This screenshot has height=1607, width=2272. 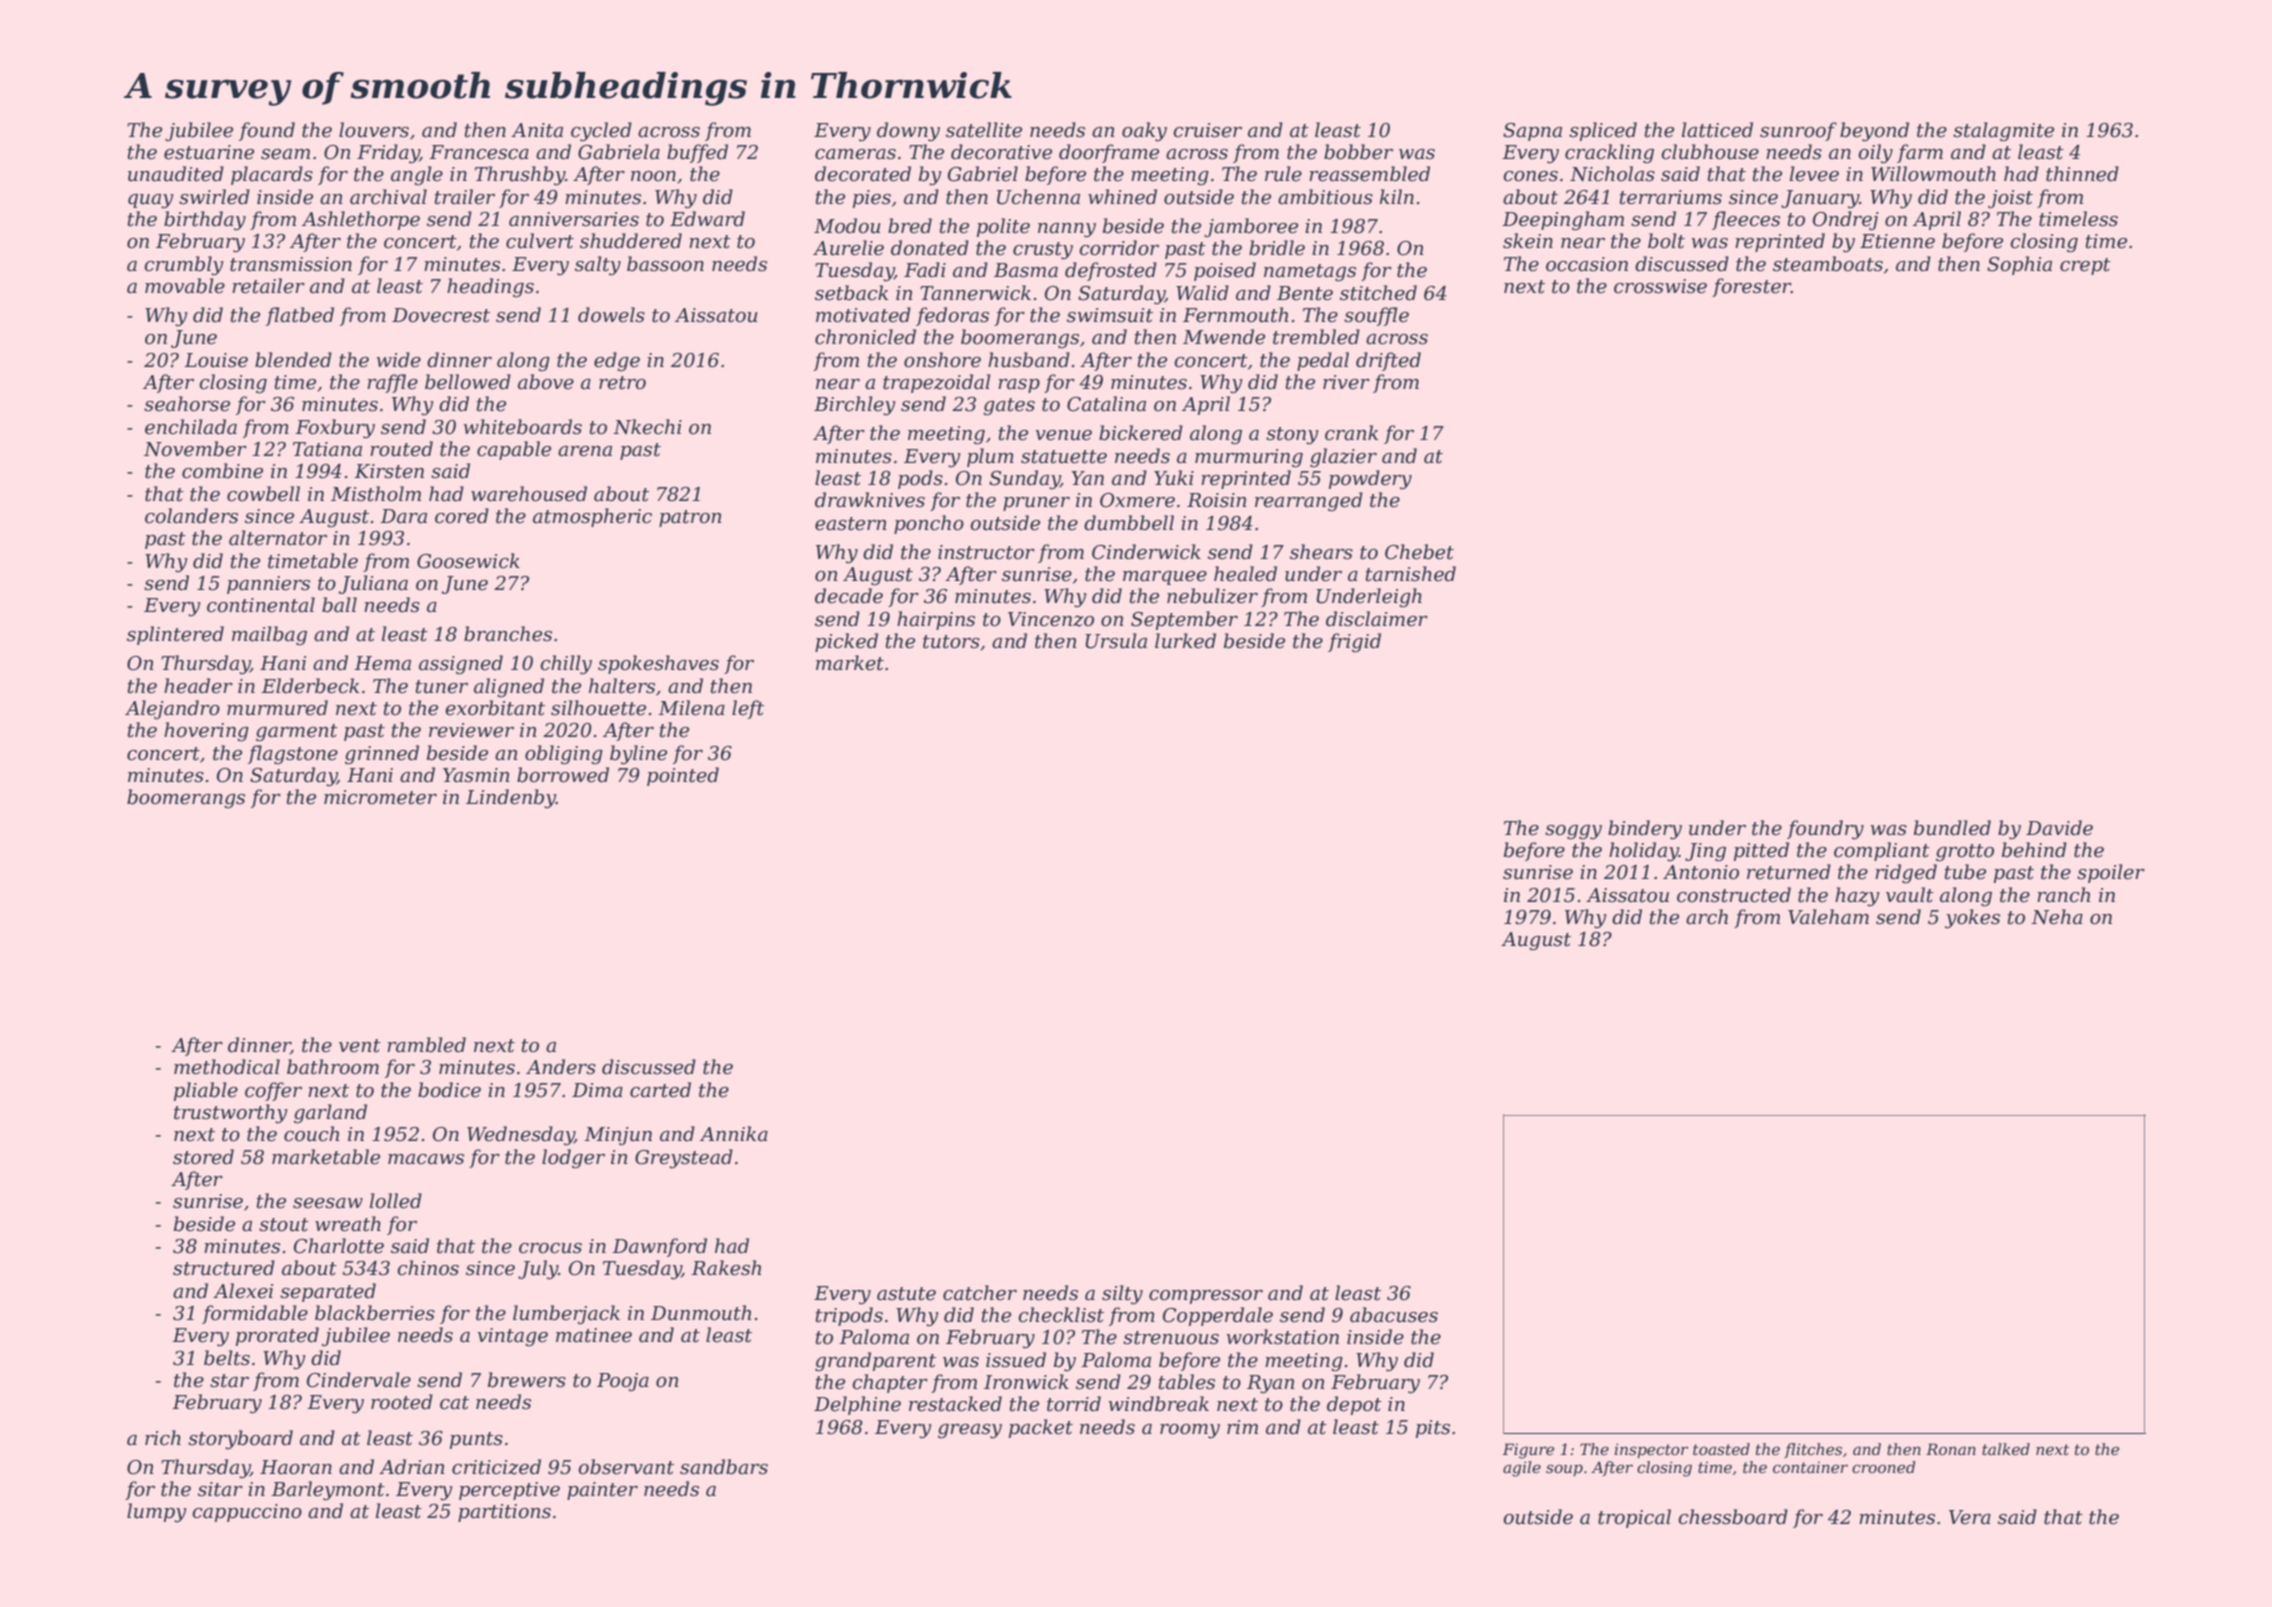 I want to click on forester, so click(x=1751, y=287).
